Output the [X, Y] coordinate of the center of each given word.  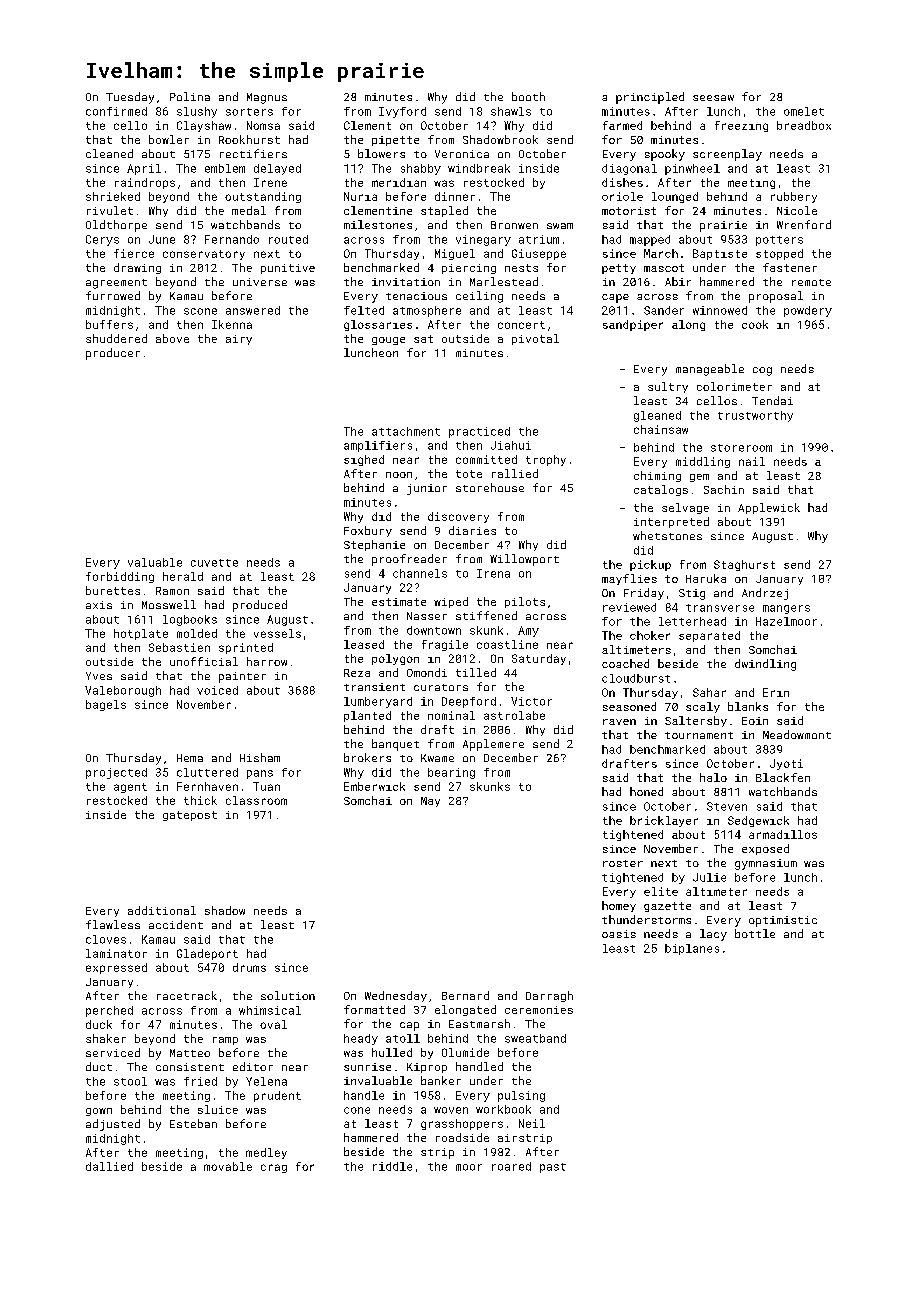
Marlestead [504, 281]
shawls [511, 111]
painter [242, 677]
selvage [685, 508]
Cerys [102, 240]
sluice [218, 1109]
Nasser [427, 616]
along [688, 325]
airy [239, 340]
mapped [650, 240]
